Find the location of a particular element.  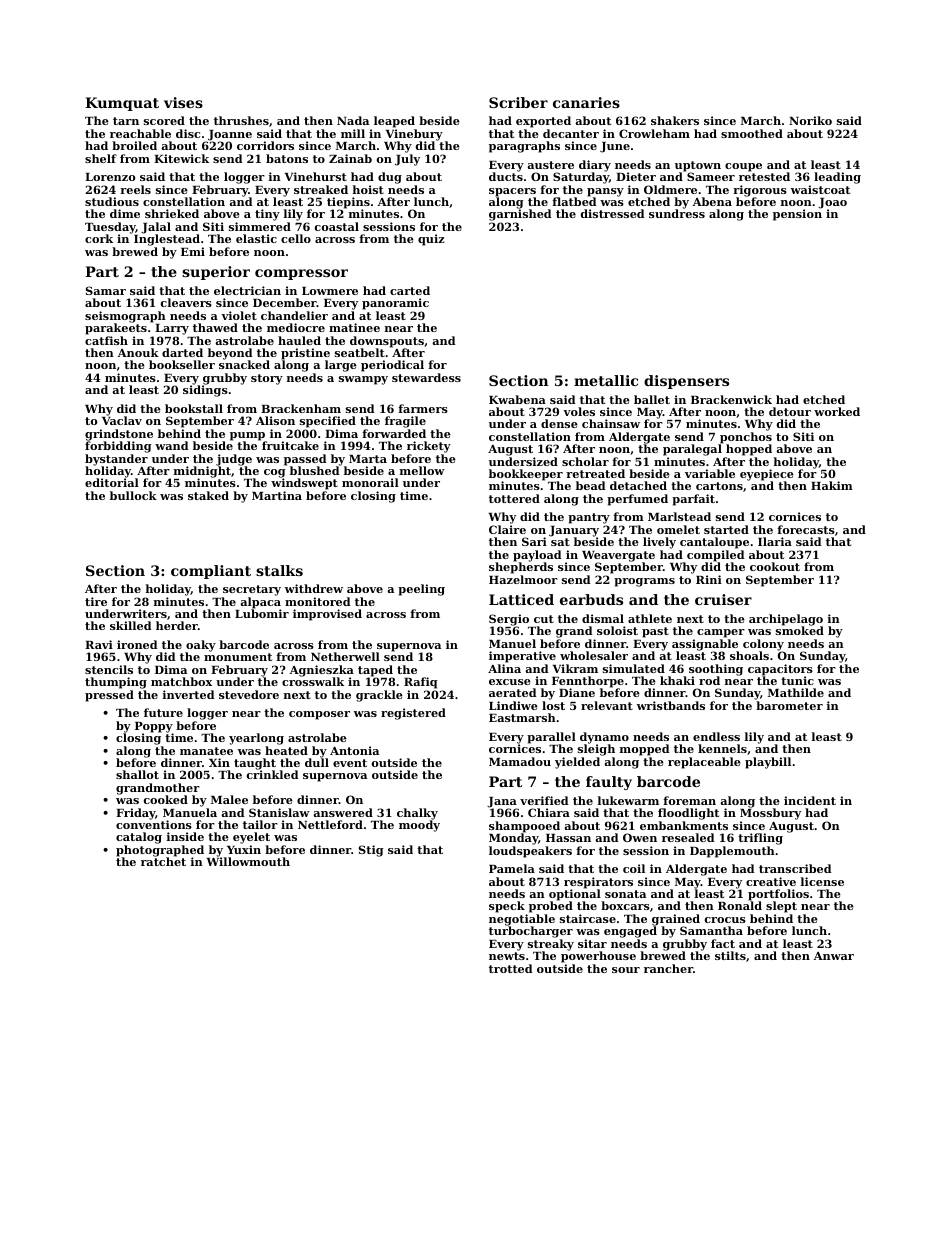

Brackenwick is located at coordinates (731, 399).
